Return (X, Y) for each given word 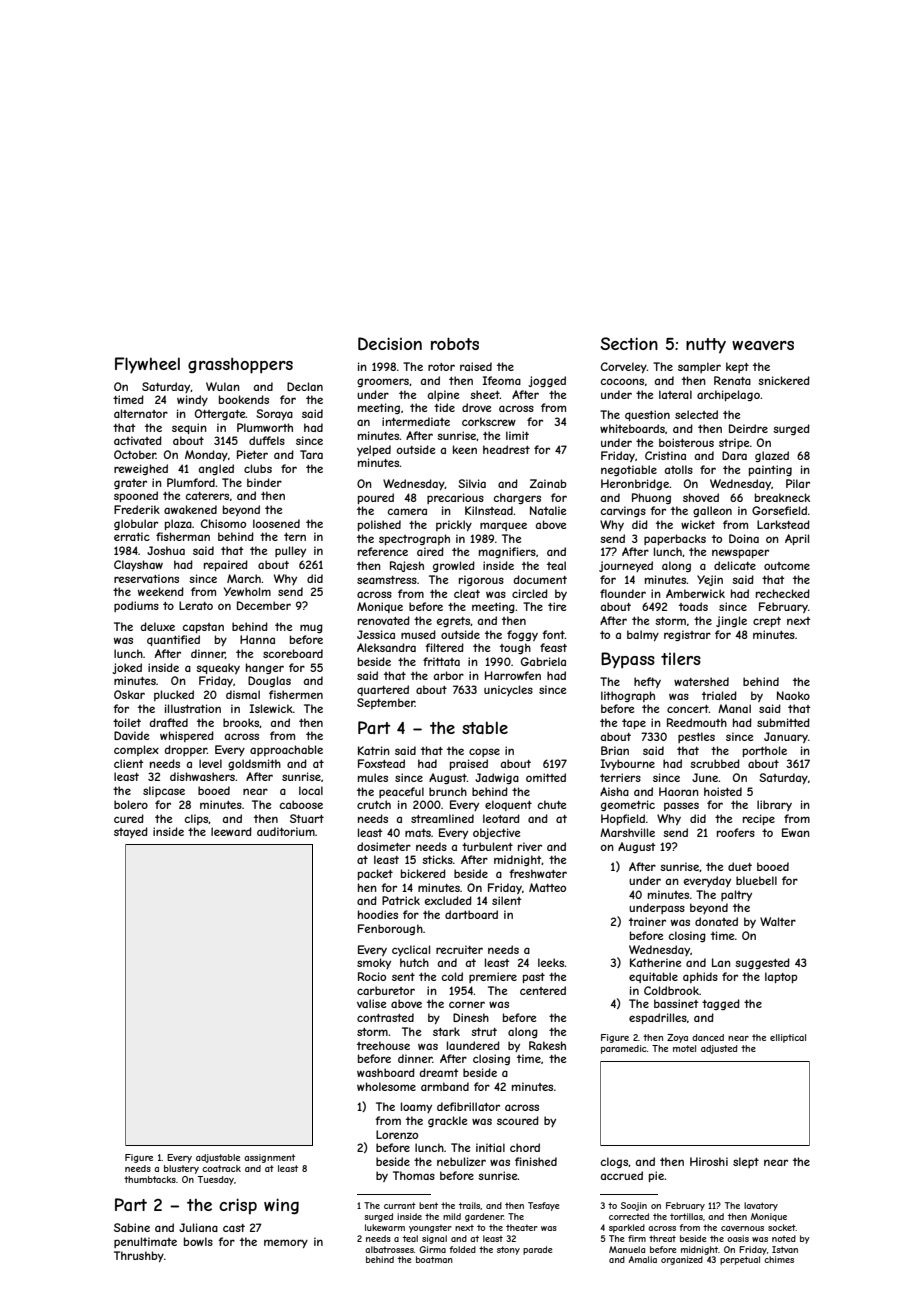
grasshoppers (240, 365)
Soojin (634, 1206)
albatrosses (389, 1249)
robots (455, 343)
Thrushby (139, 1256)
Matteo (547, 887)
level (210, 763)
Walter (778, 921)
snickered (784, 380)
